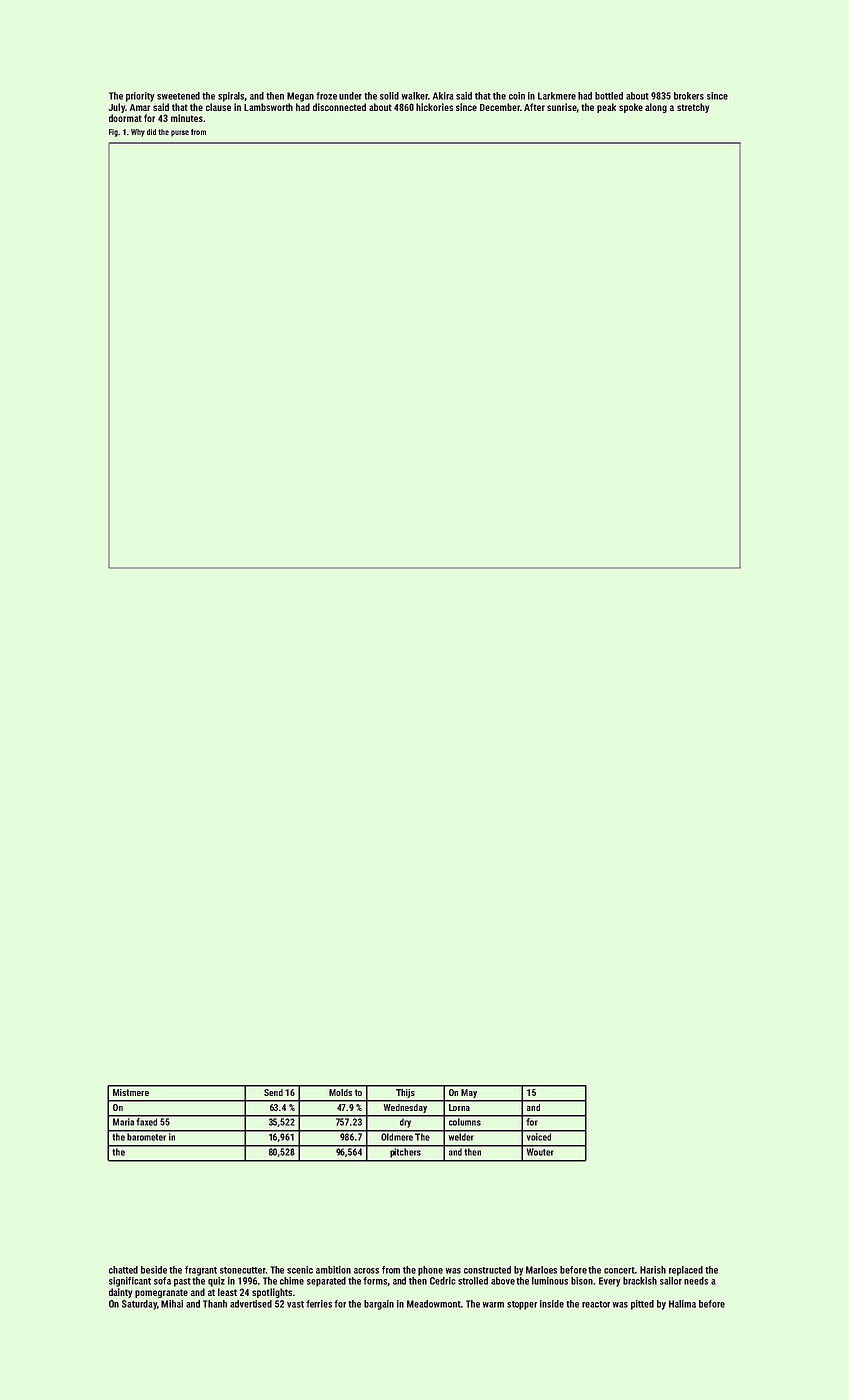 This document has width=849, height=1400. Describe the element at coordinates (606, 108) in the document. I see `peak` at that location.
